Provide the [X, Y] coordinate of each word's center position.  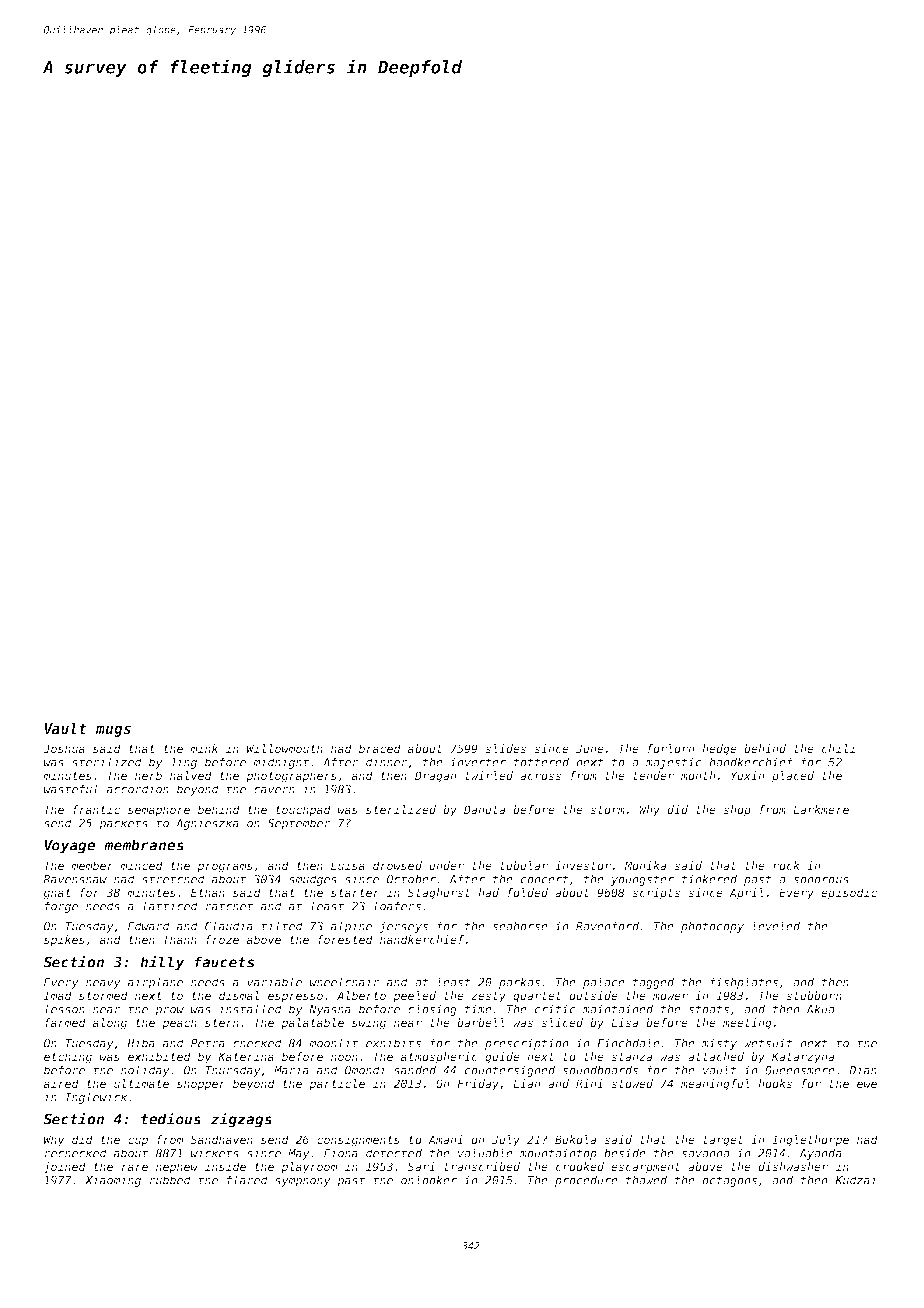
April [746, 894]
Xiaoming [113, 1181]
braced [380, 748]
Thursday [233, 1071]
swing [369, 1024]
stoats [708, 1009]
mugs [113, 731]
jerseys [403, 927]
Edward [149, 926]
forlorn [670, 748]
